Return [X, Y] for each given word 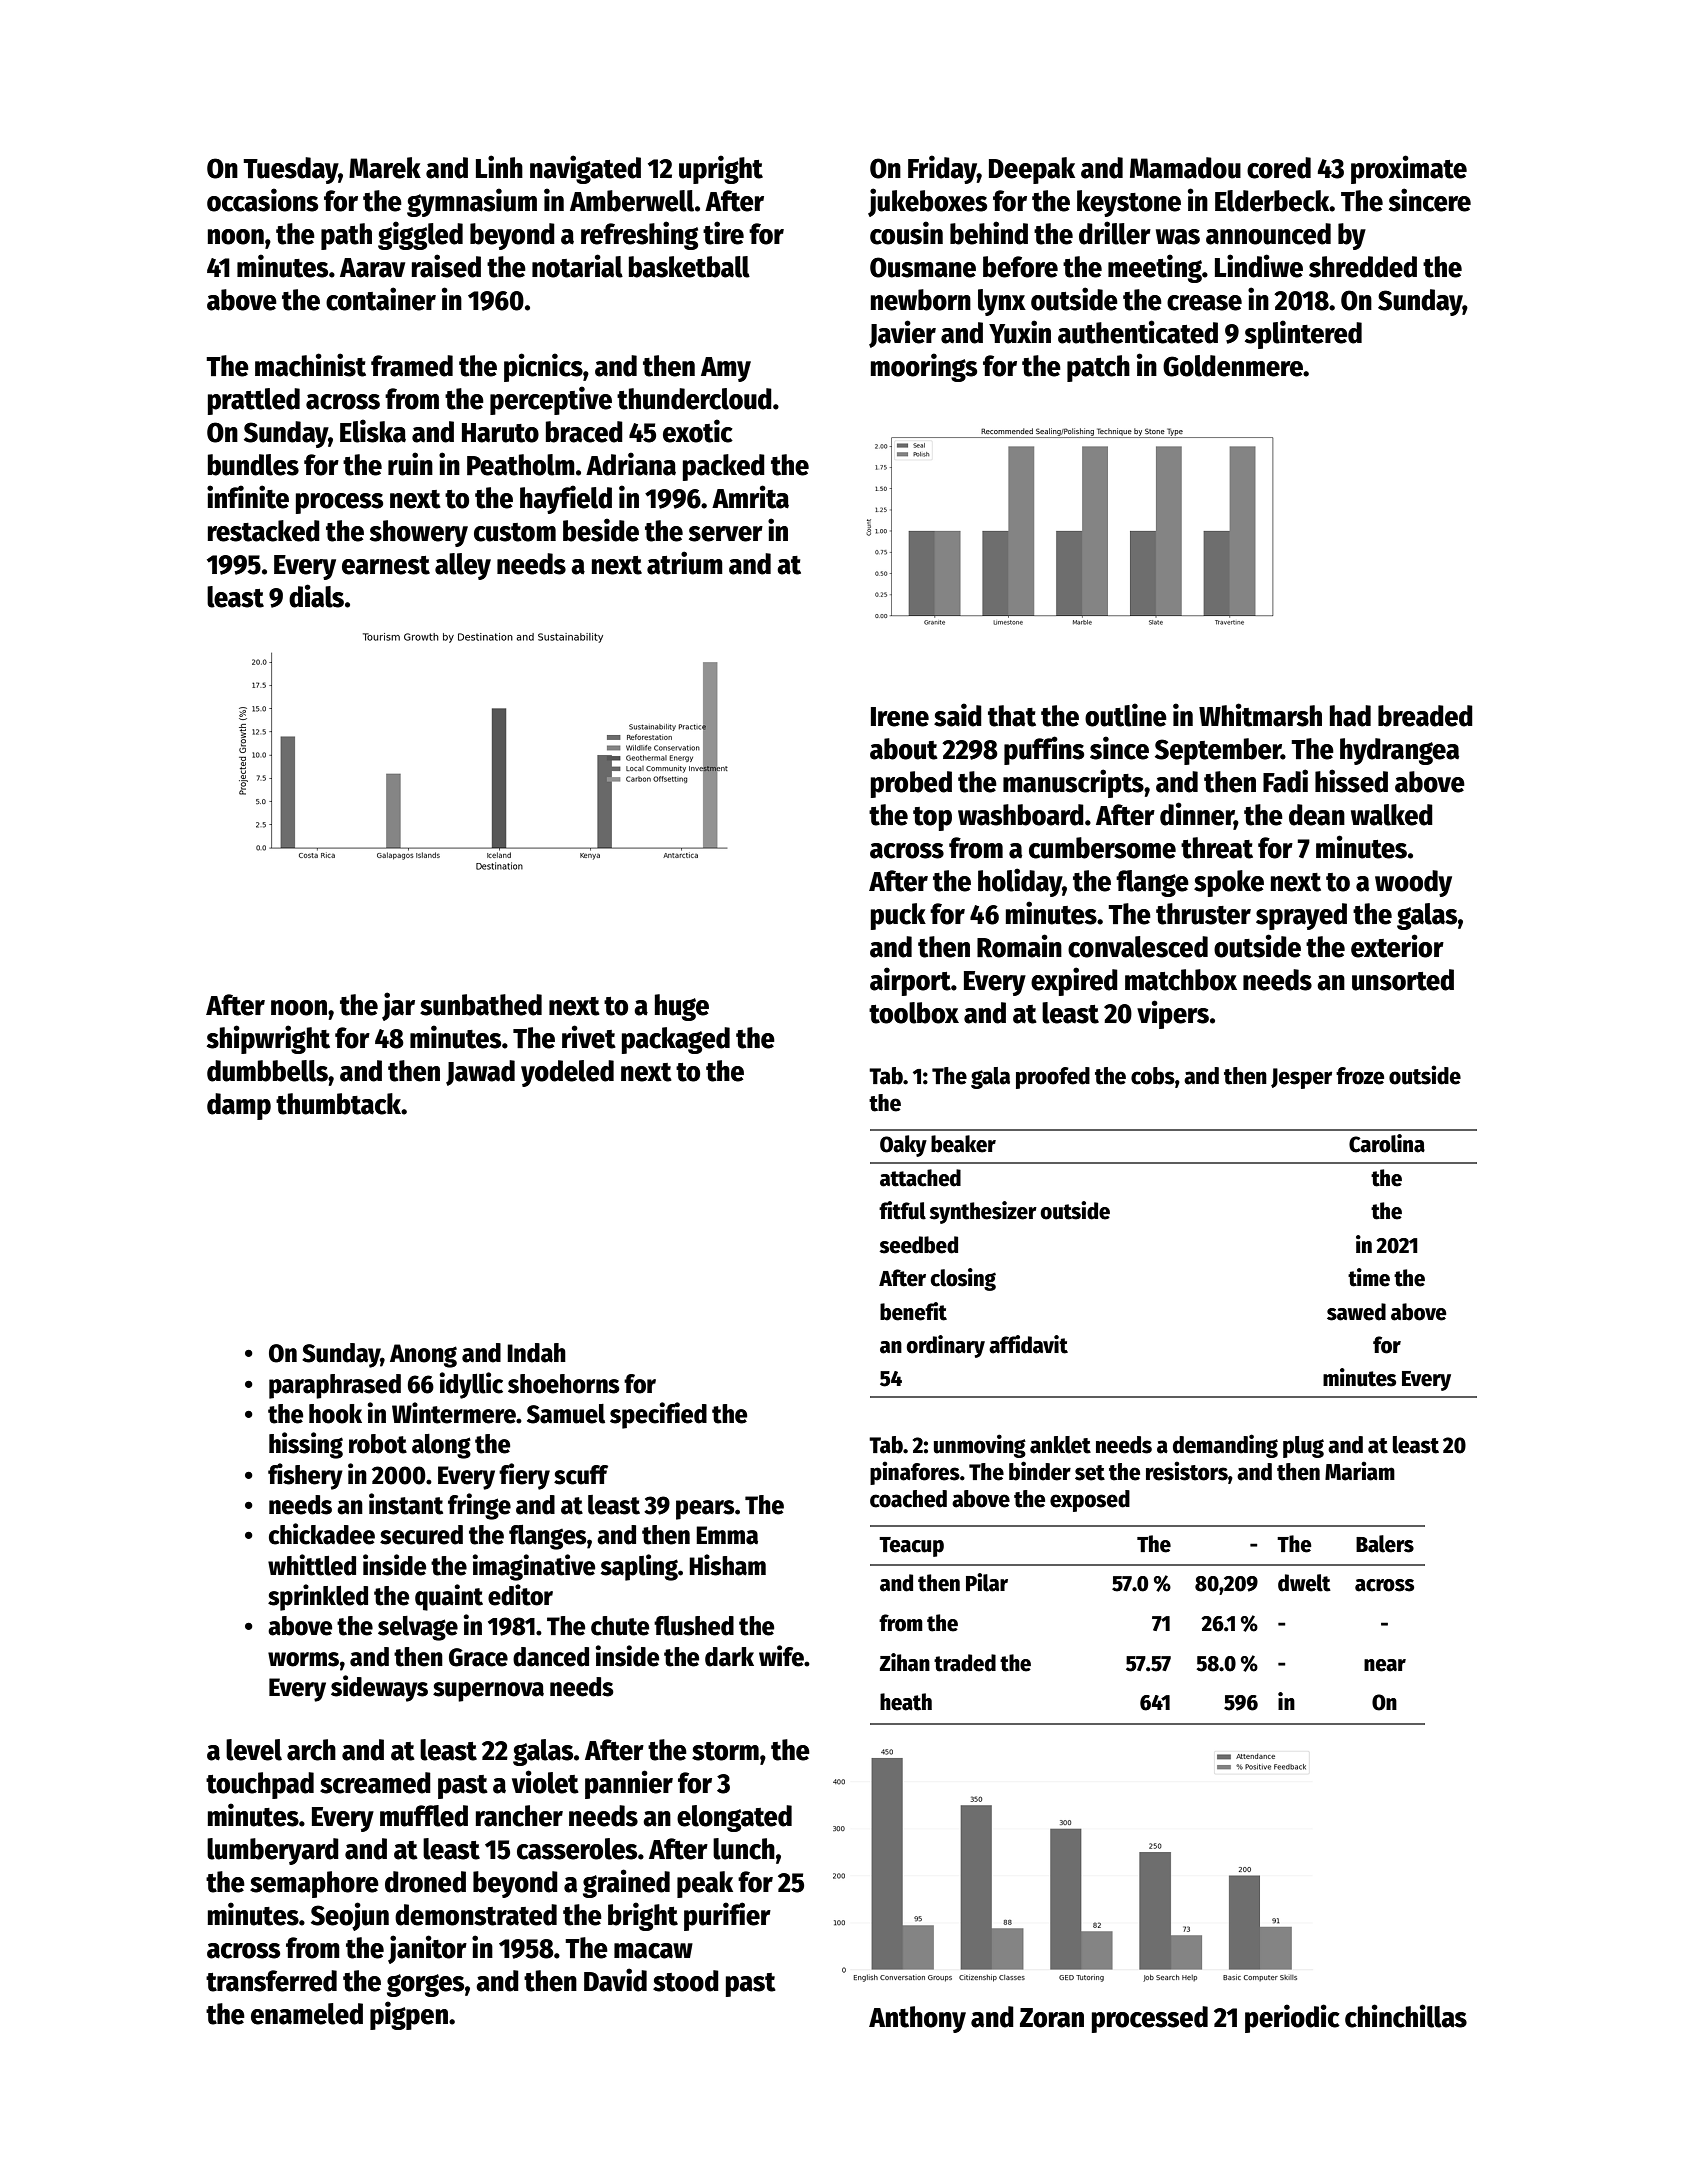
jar [398, 1006]
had [1350, 716]
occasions [262, 200]
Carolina [1387, 1143]
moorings [924, 367]
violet [545, 1782]
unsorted [1403, 980]
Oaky [903, 1146]
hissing [306, 1445]
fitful [902, 1210]
